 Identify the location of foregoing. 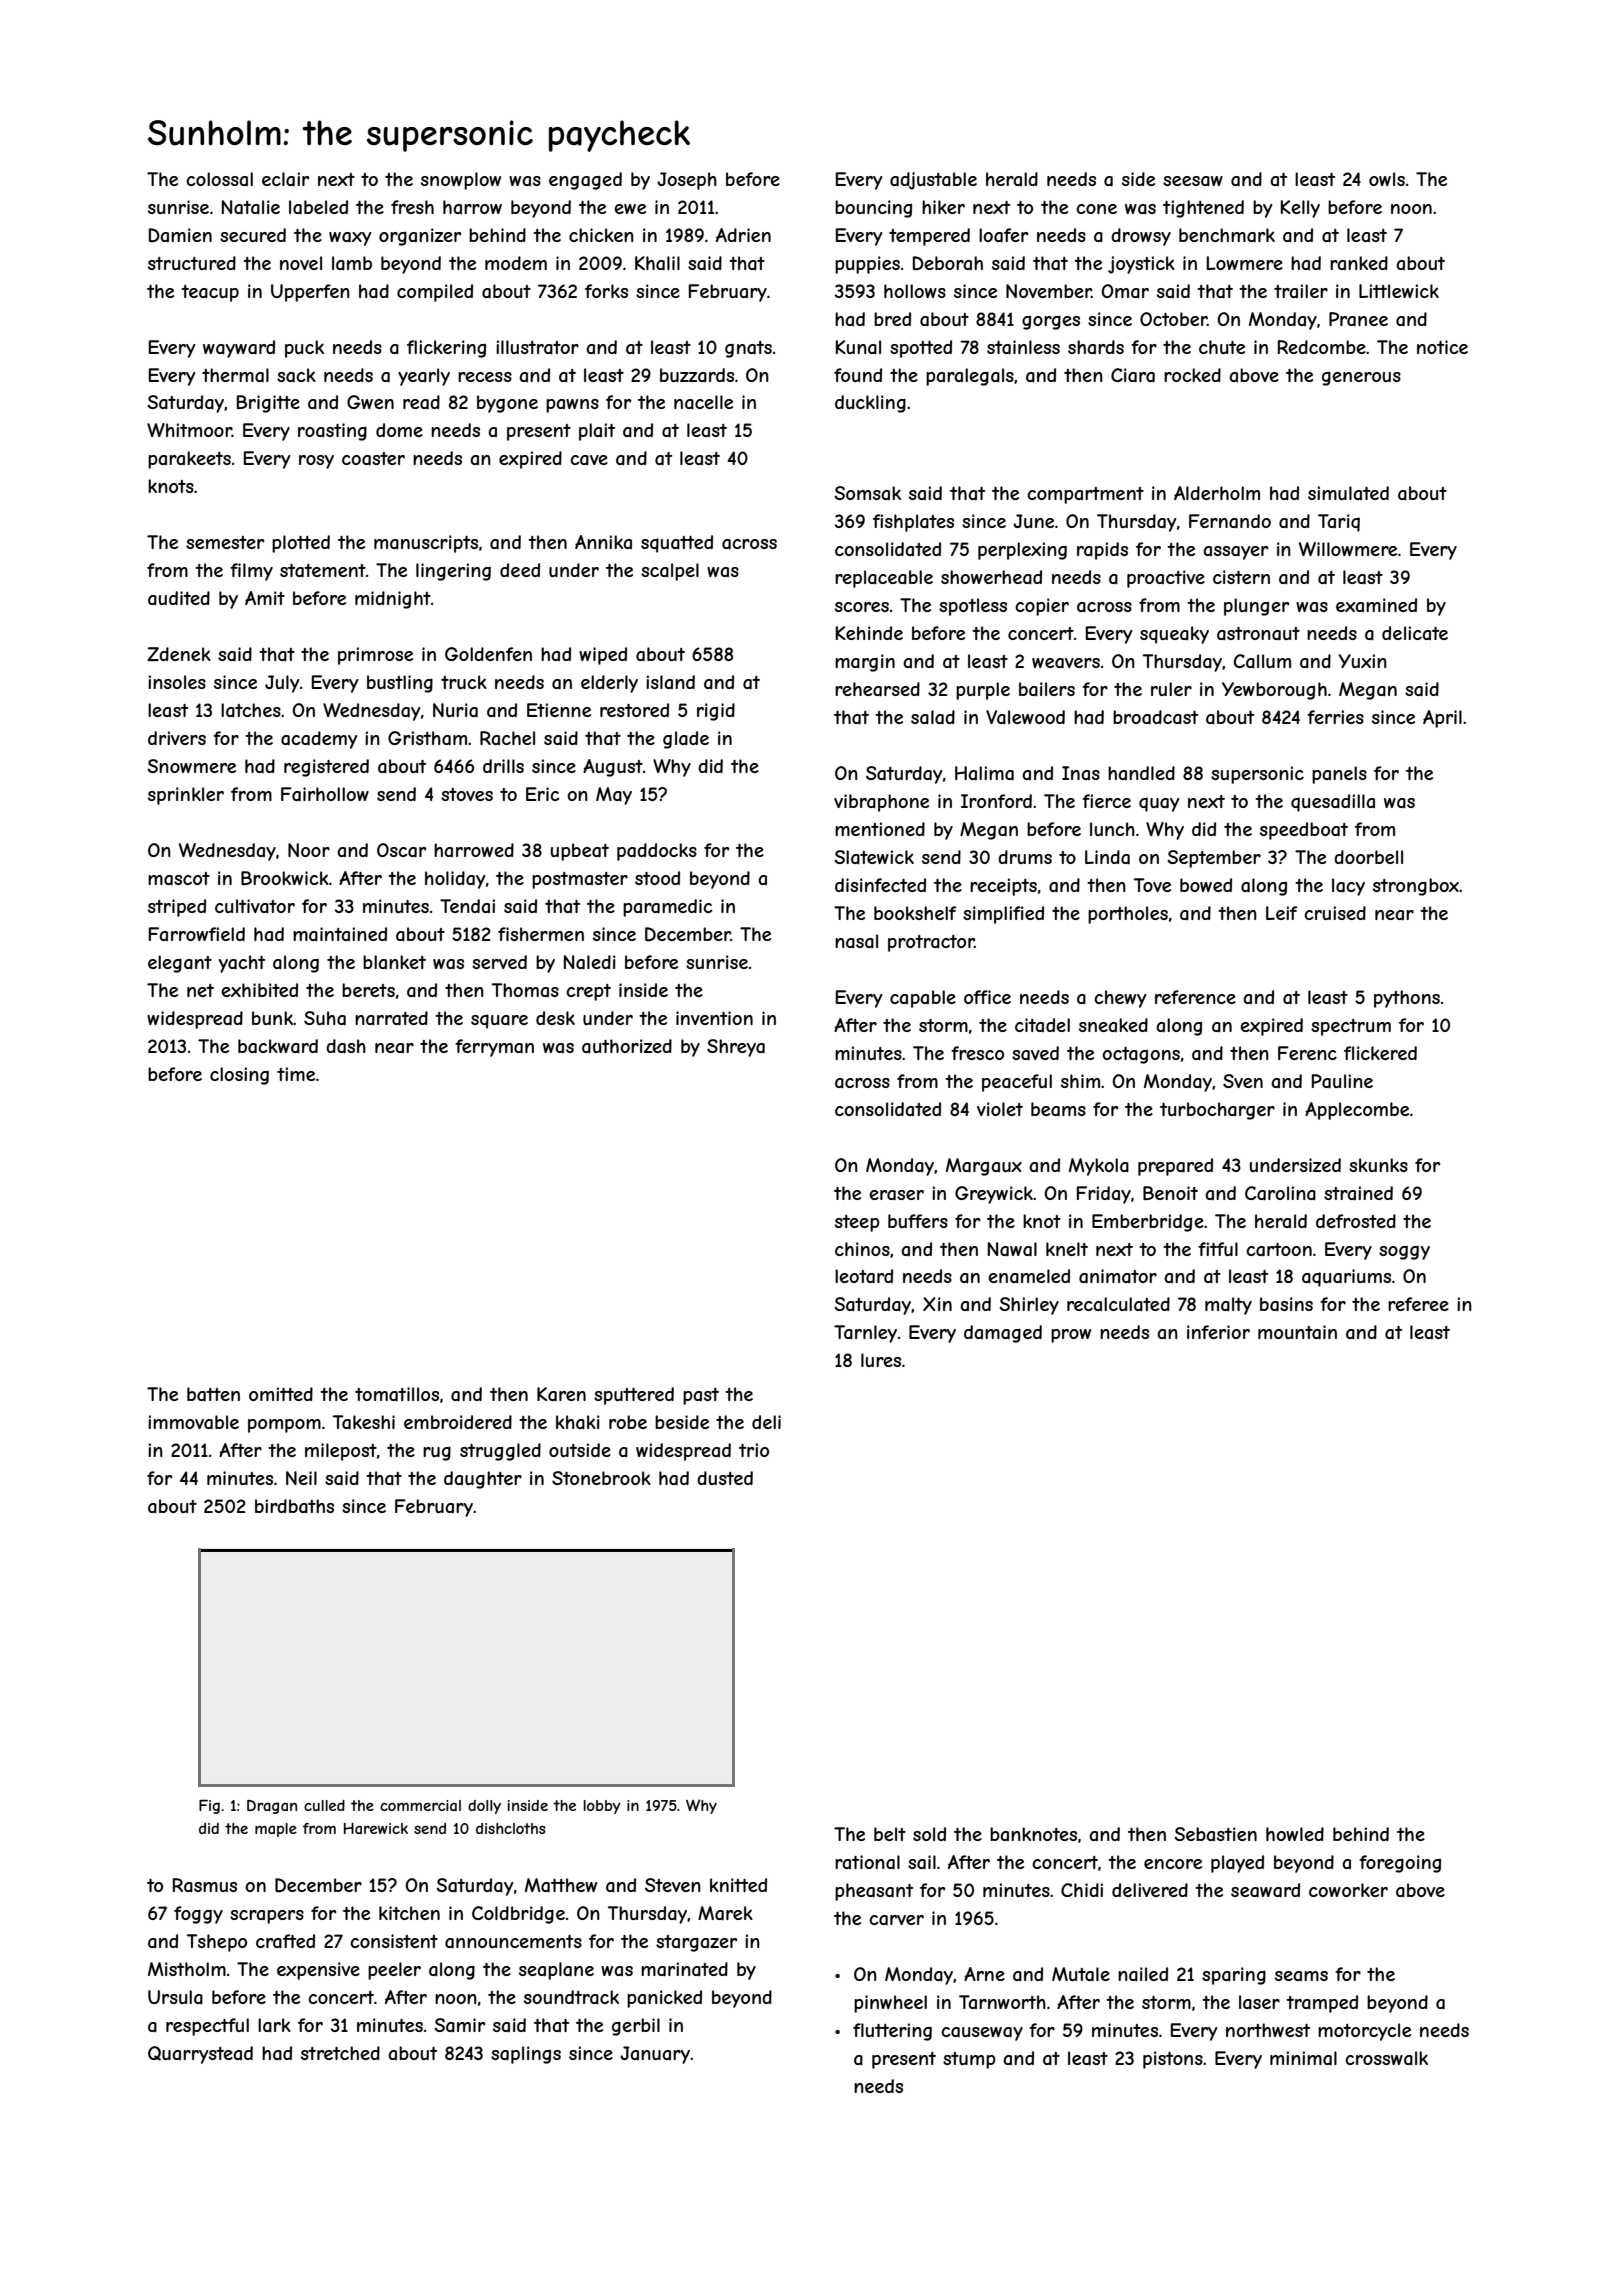
(1400, 1864).
